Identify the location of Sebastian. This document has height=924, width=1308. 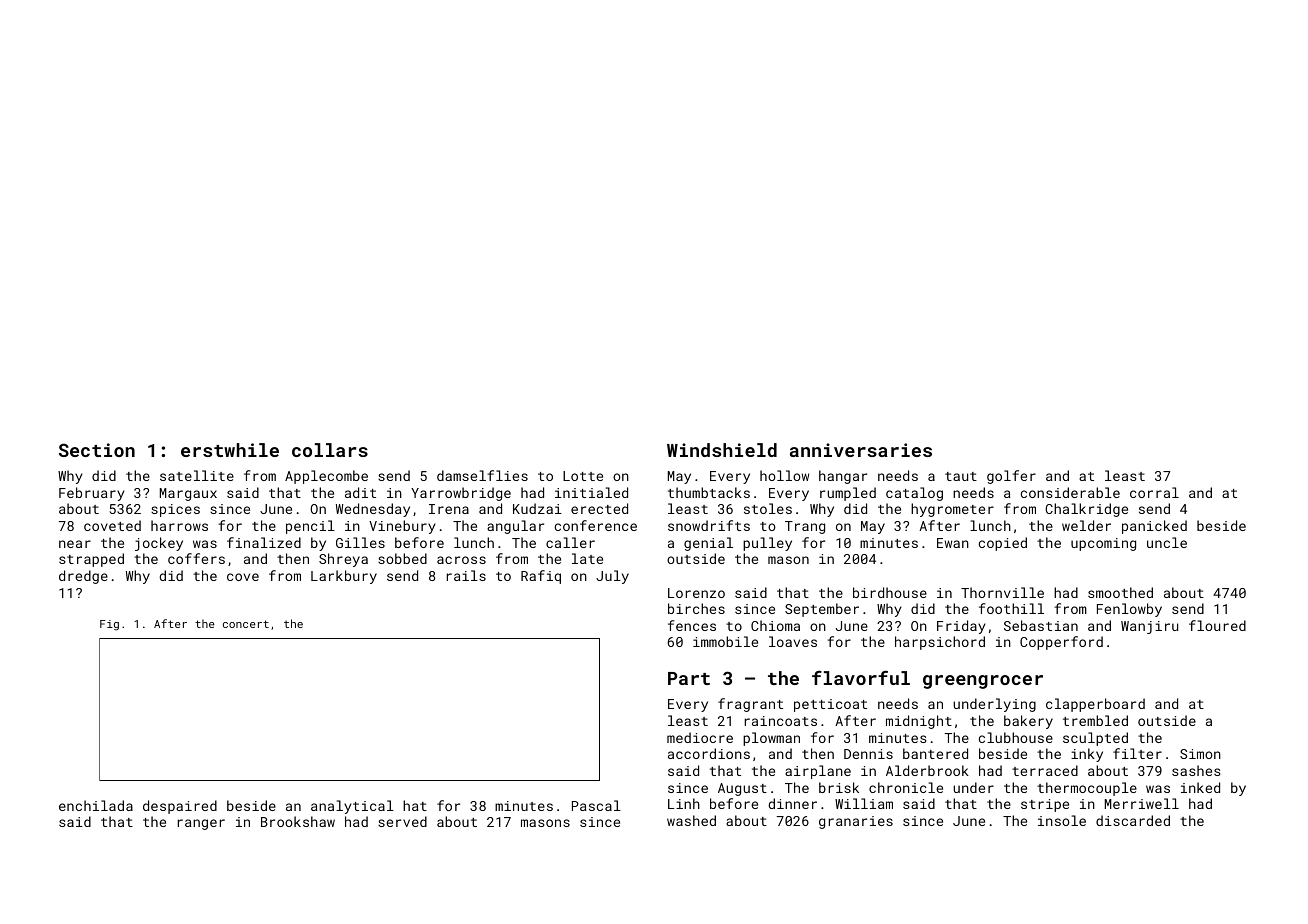
(1041, 625).
